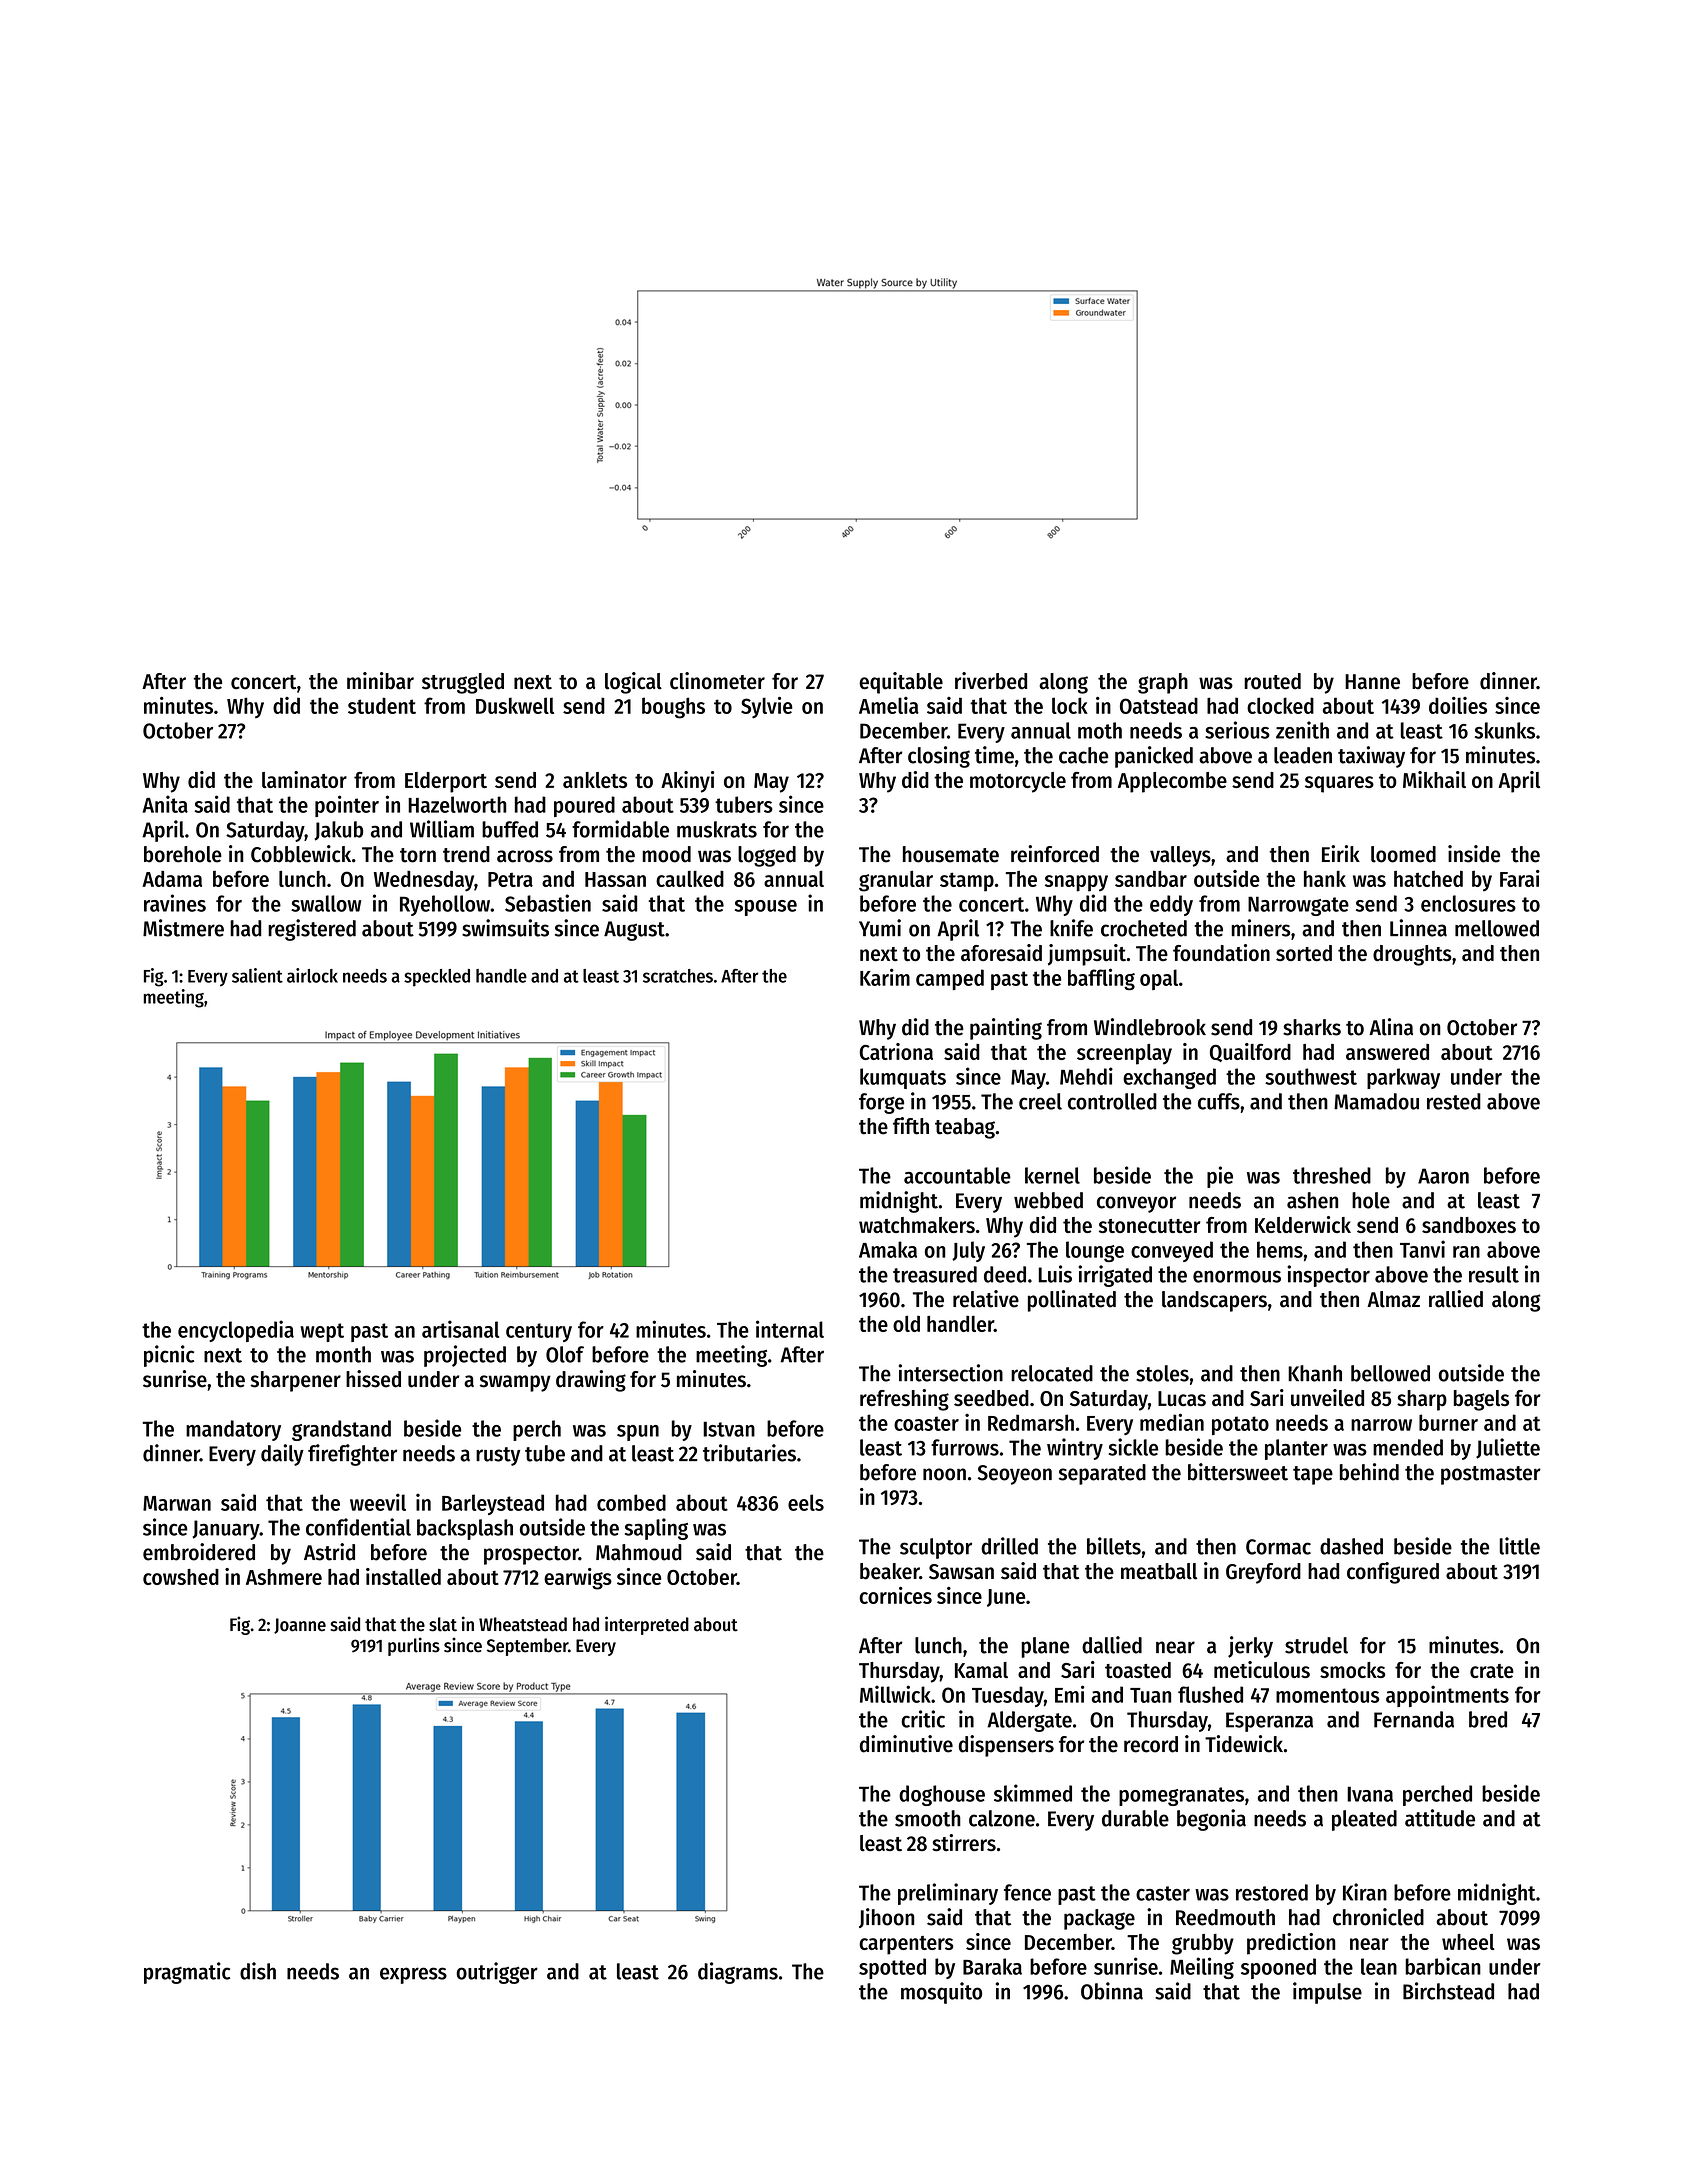  I want to click on Hanne, so click(1372, 682).
